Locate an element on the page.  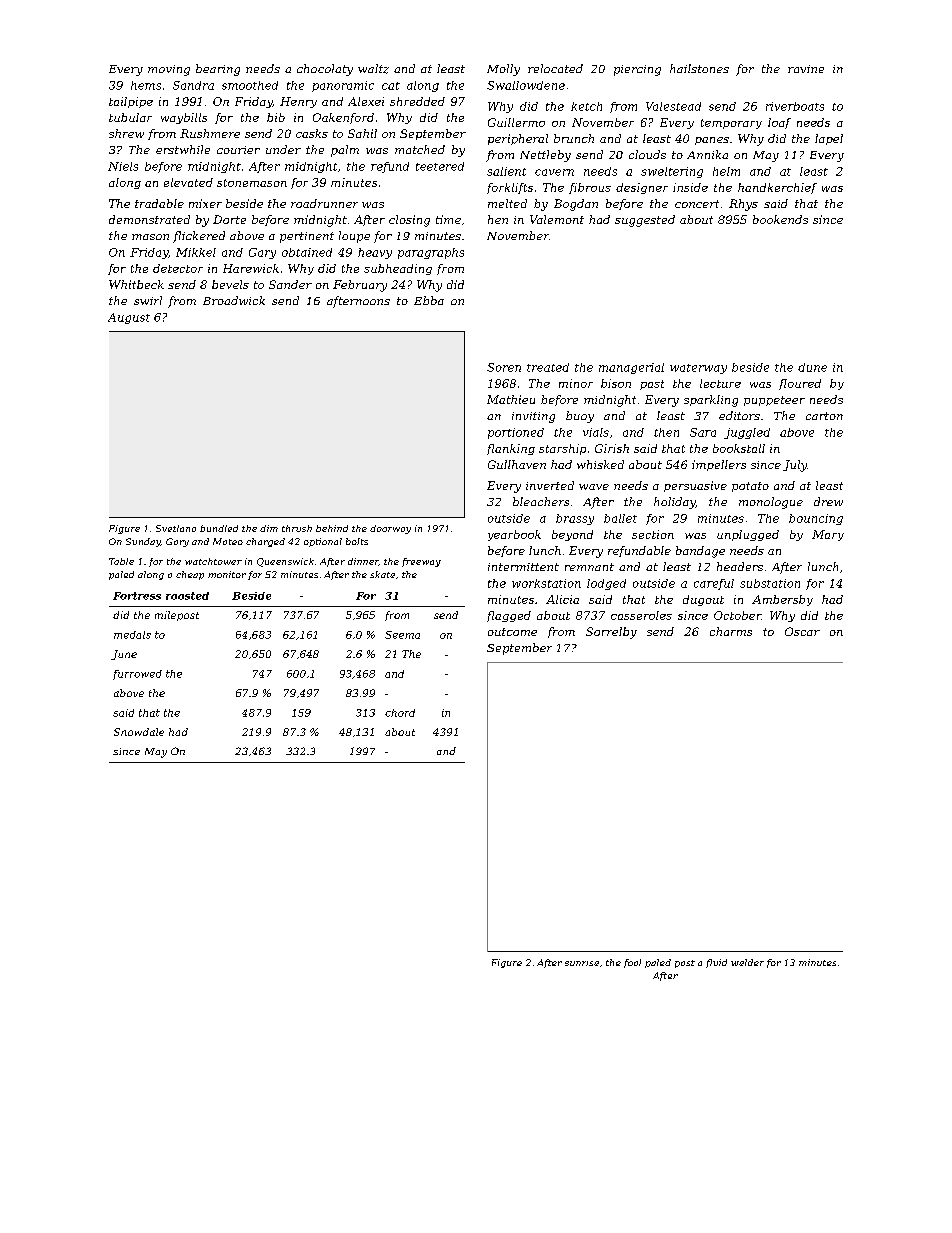
yearbook is located at coordinates (514, 535).
